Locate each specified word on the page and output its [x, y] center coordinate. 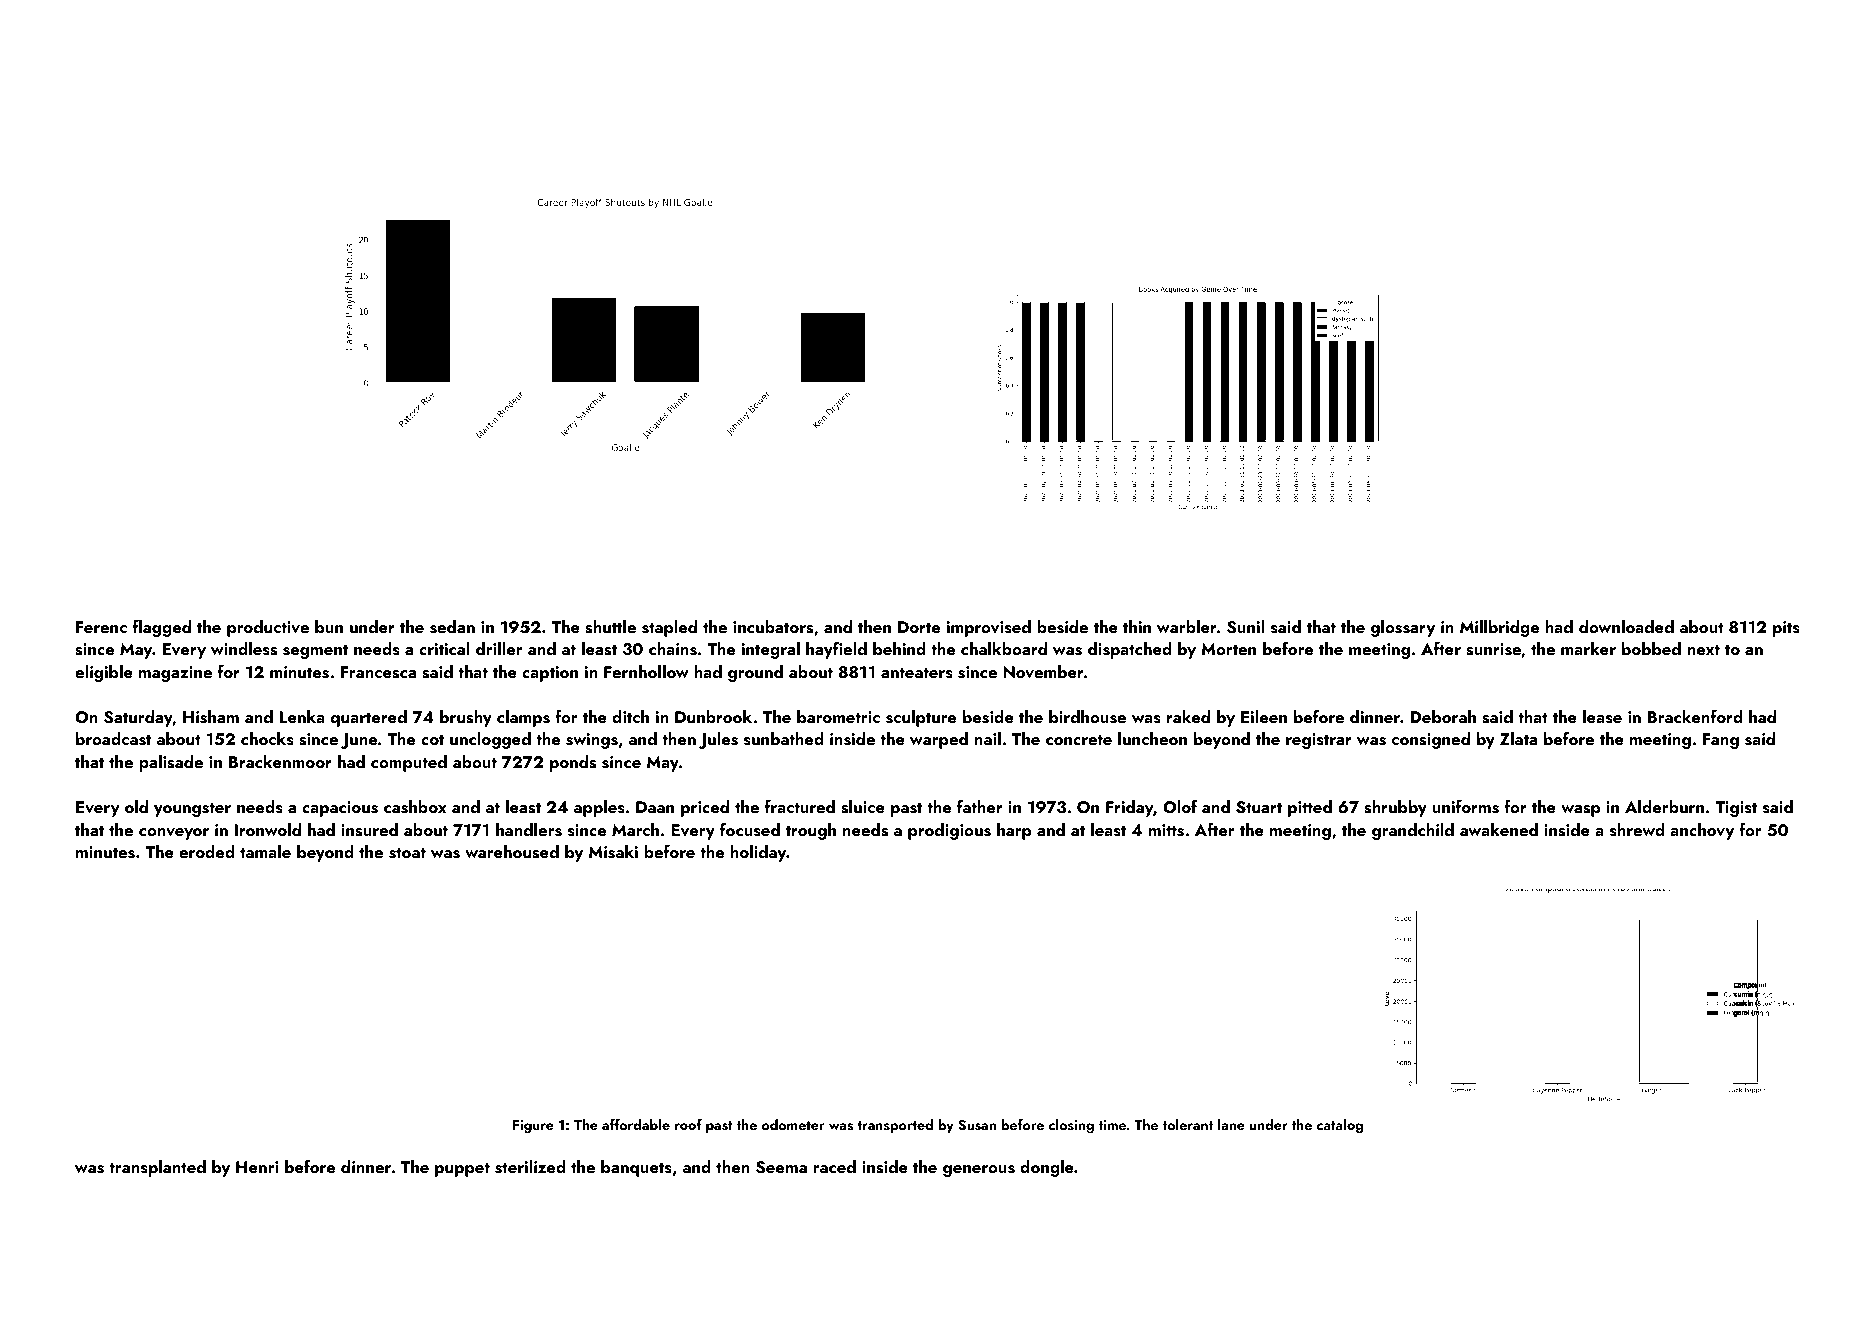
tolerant [1188, 1124]
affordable [636, 1124]
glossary [1403, 628]
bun [329, 626]
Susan [977, 1125]
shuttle [610, 627]
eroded [207, 851]
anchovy [1702, 831]
